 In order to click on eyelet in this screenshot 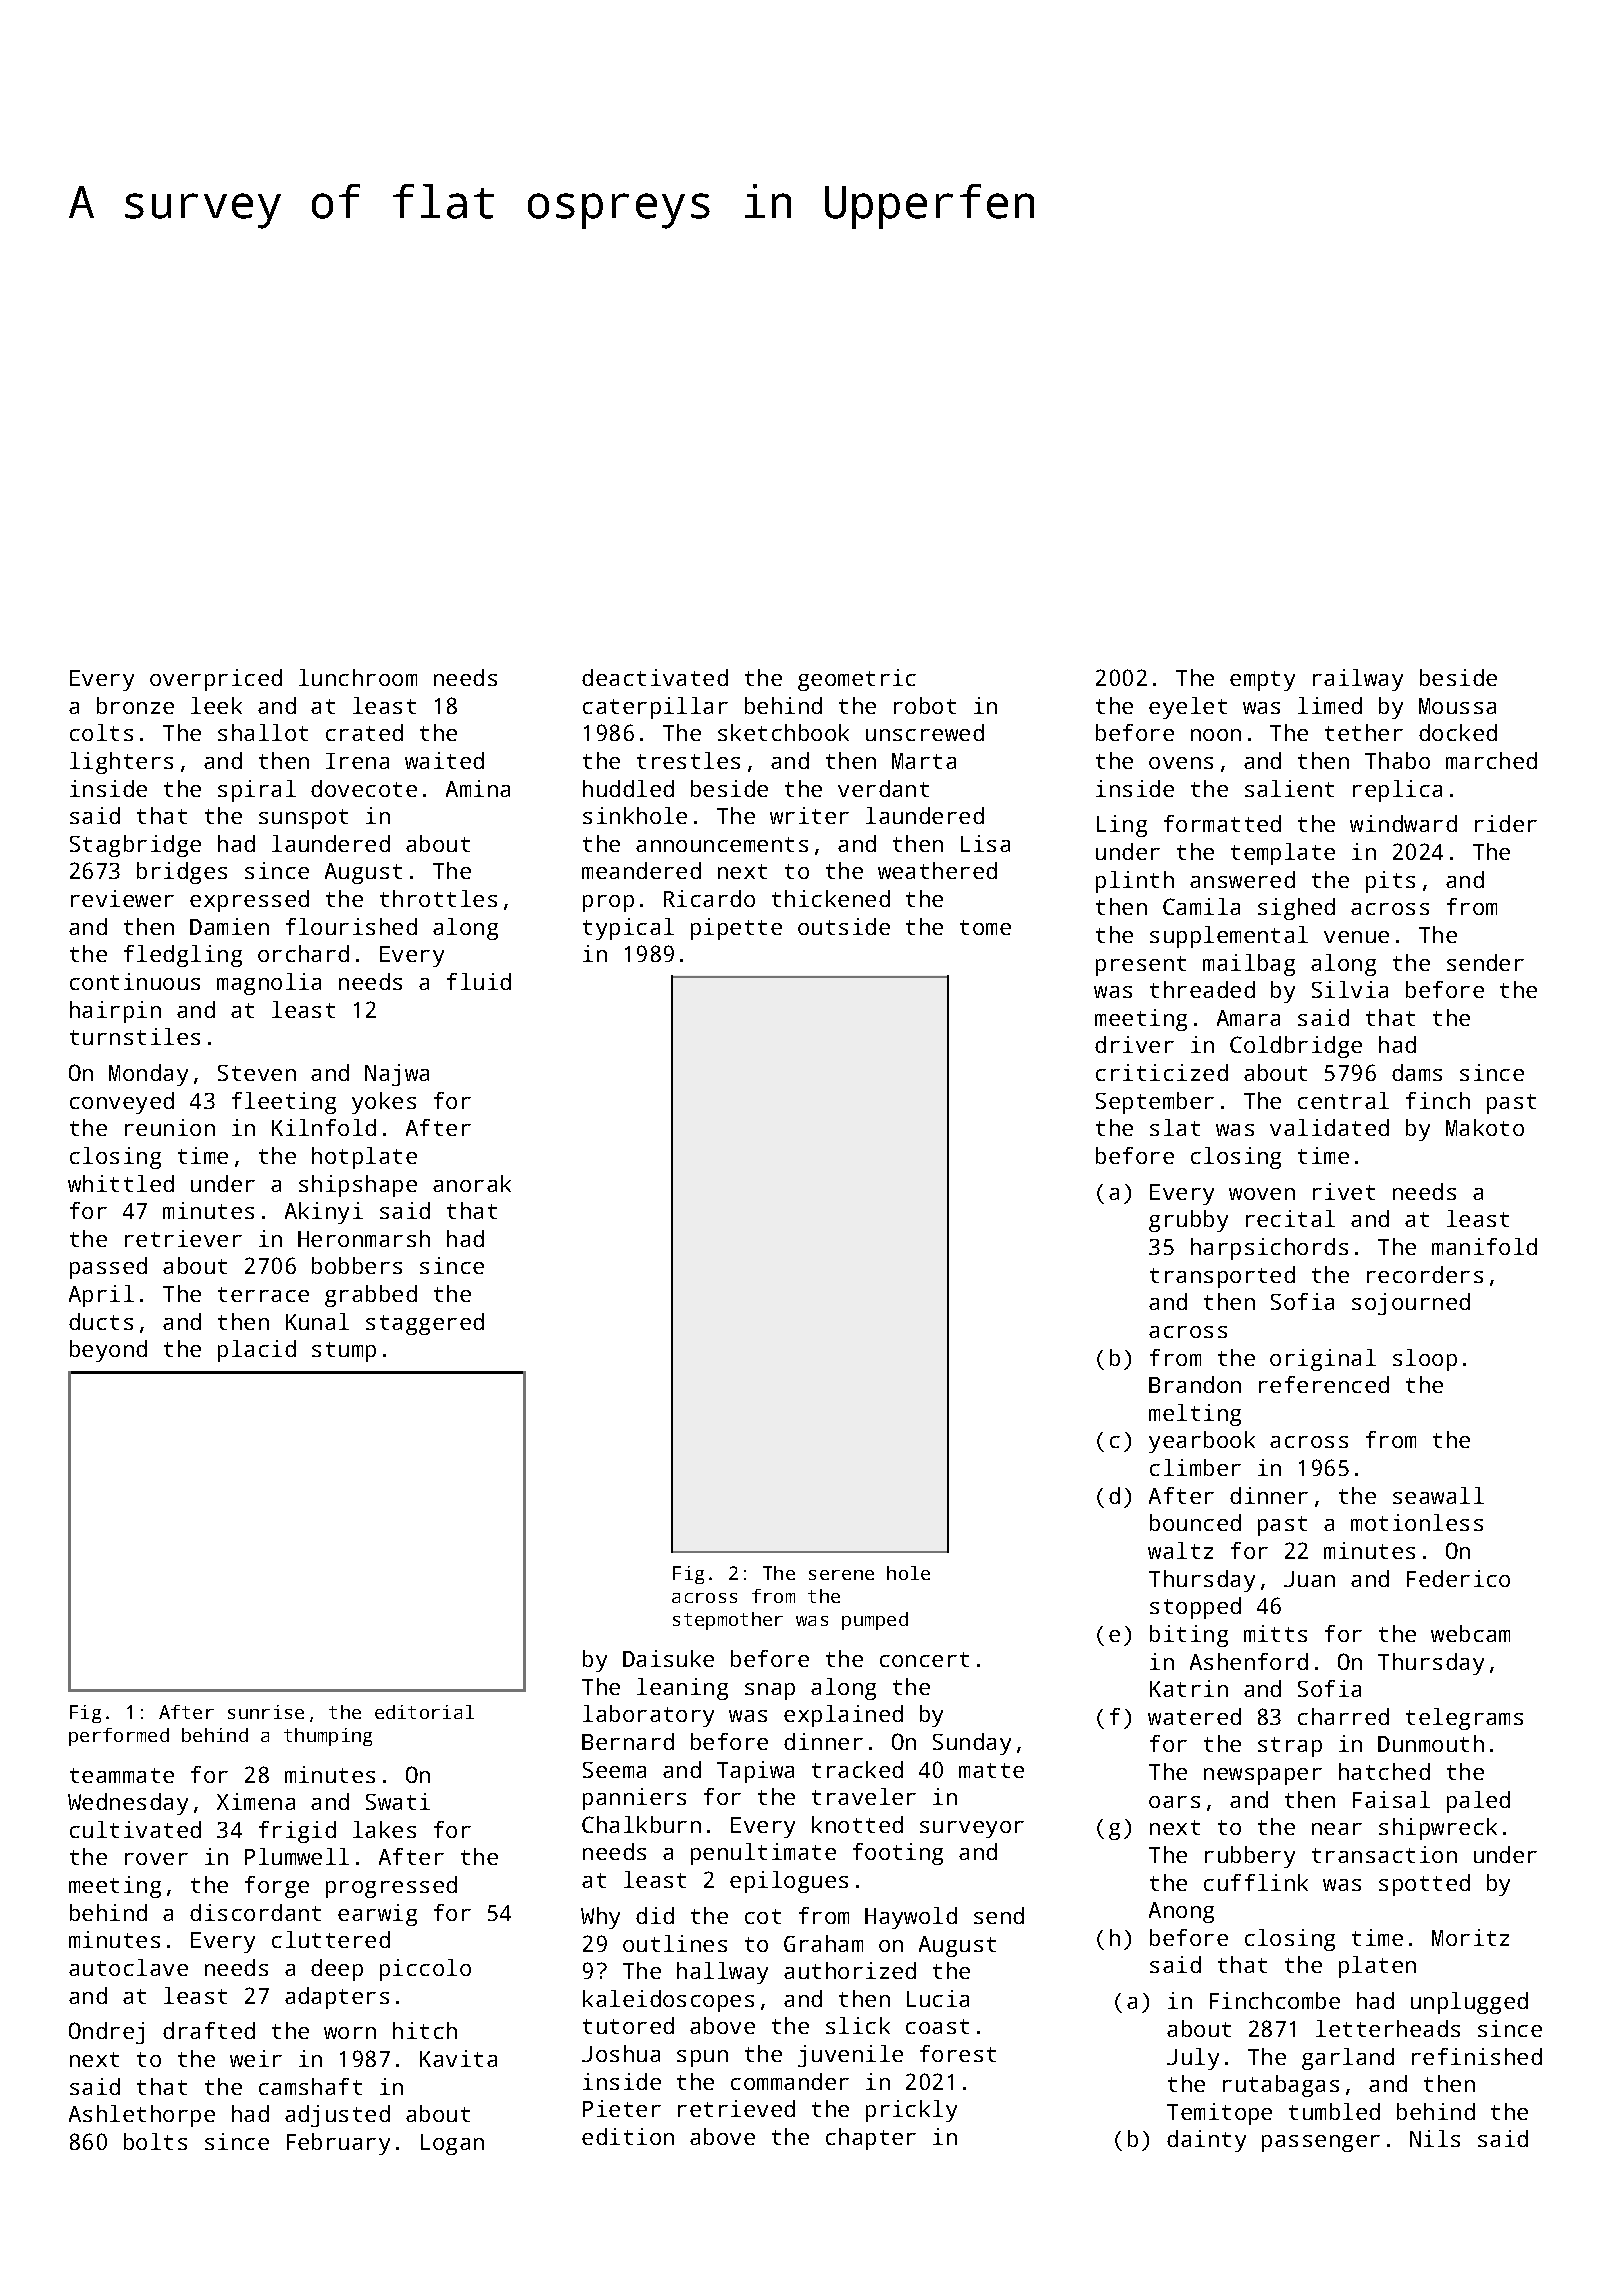, I will do `click(1188, 708)`.
